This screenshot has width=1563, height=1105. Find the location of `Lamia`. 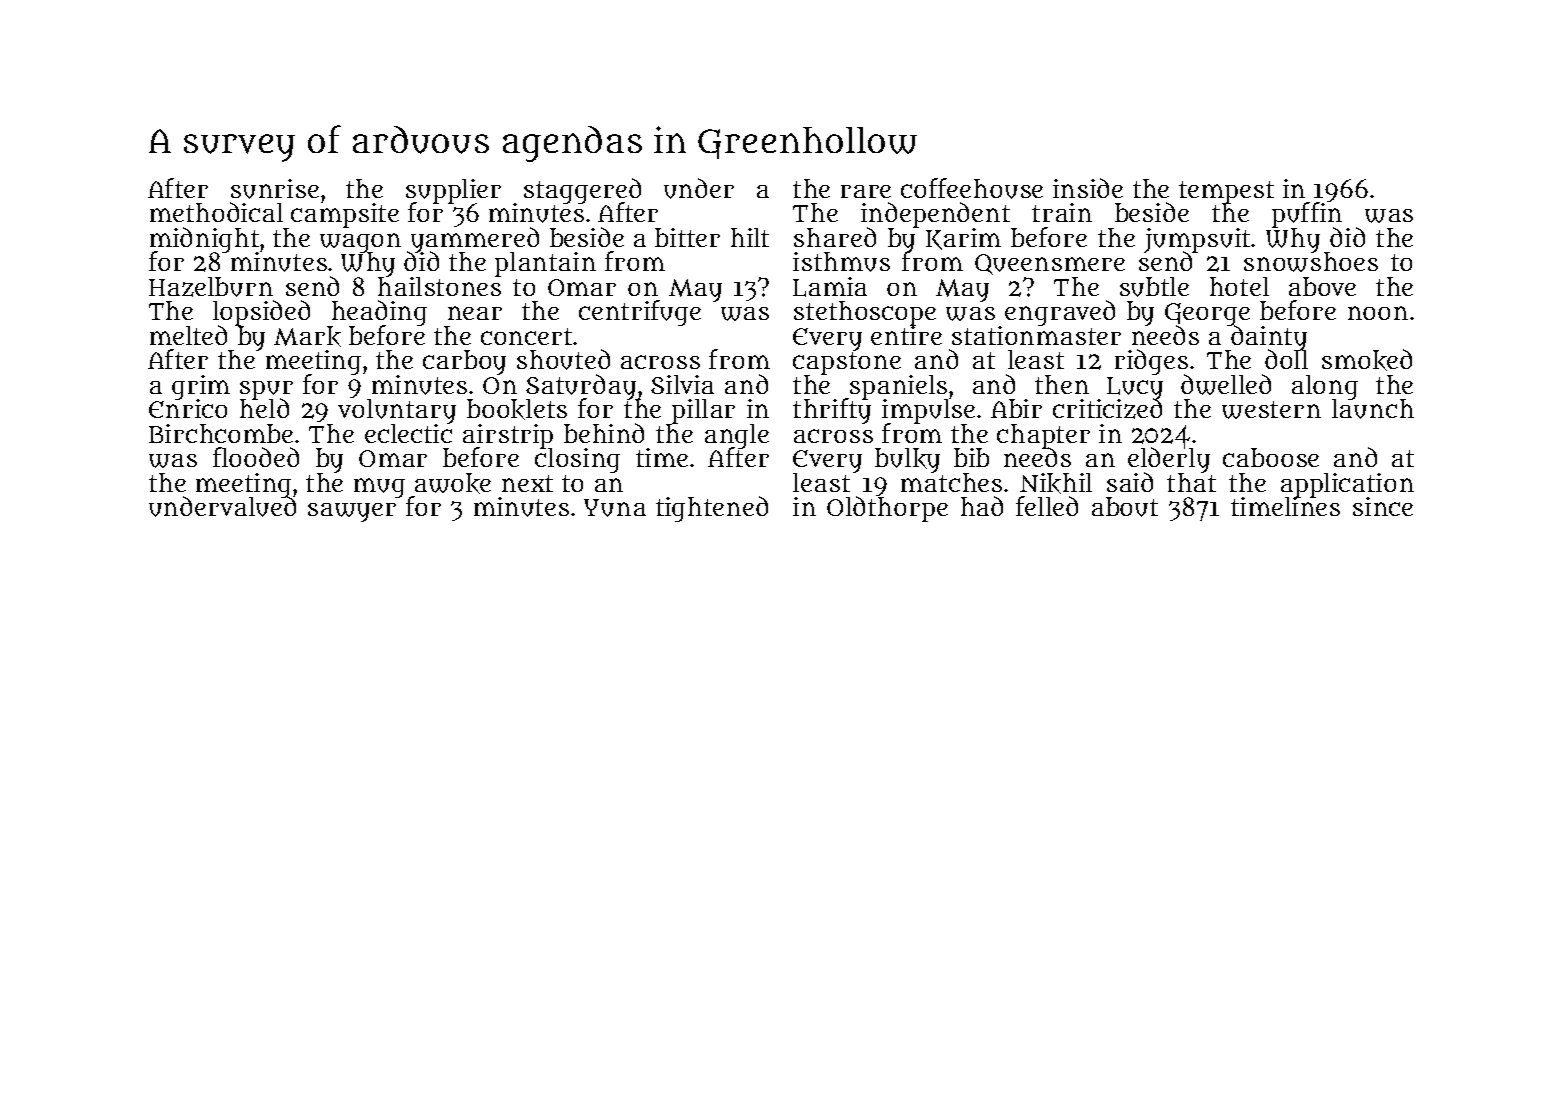

Lamia is located at coordinates (830, 287).
